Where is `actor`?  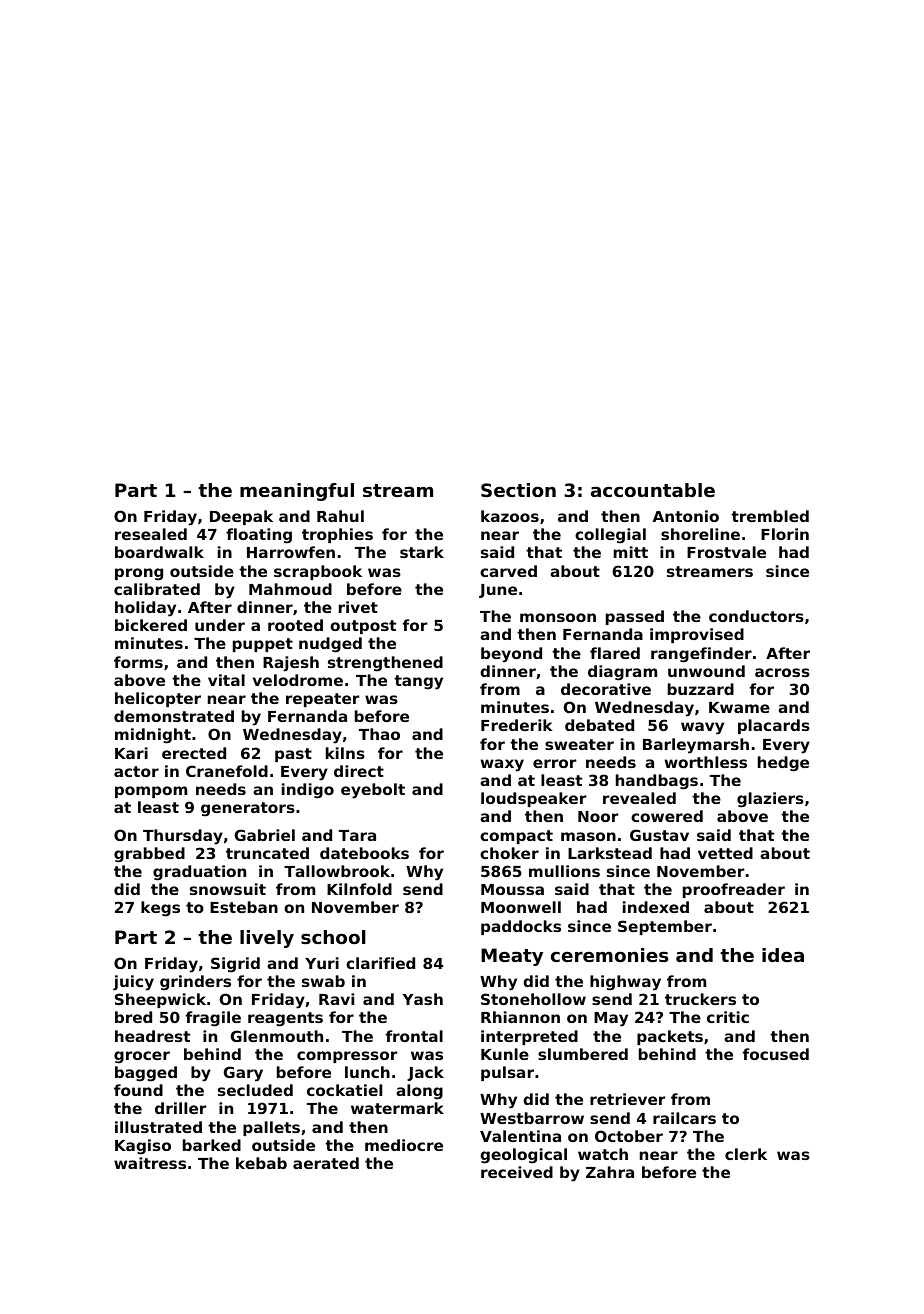
actor is located at coordinates (136, 771).
